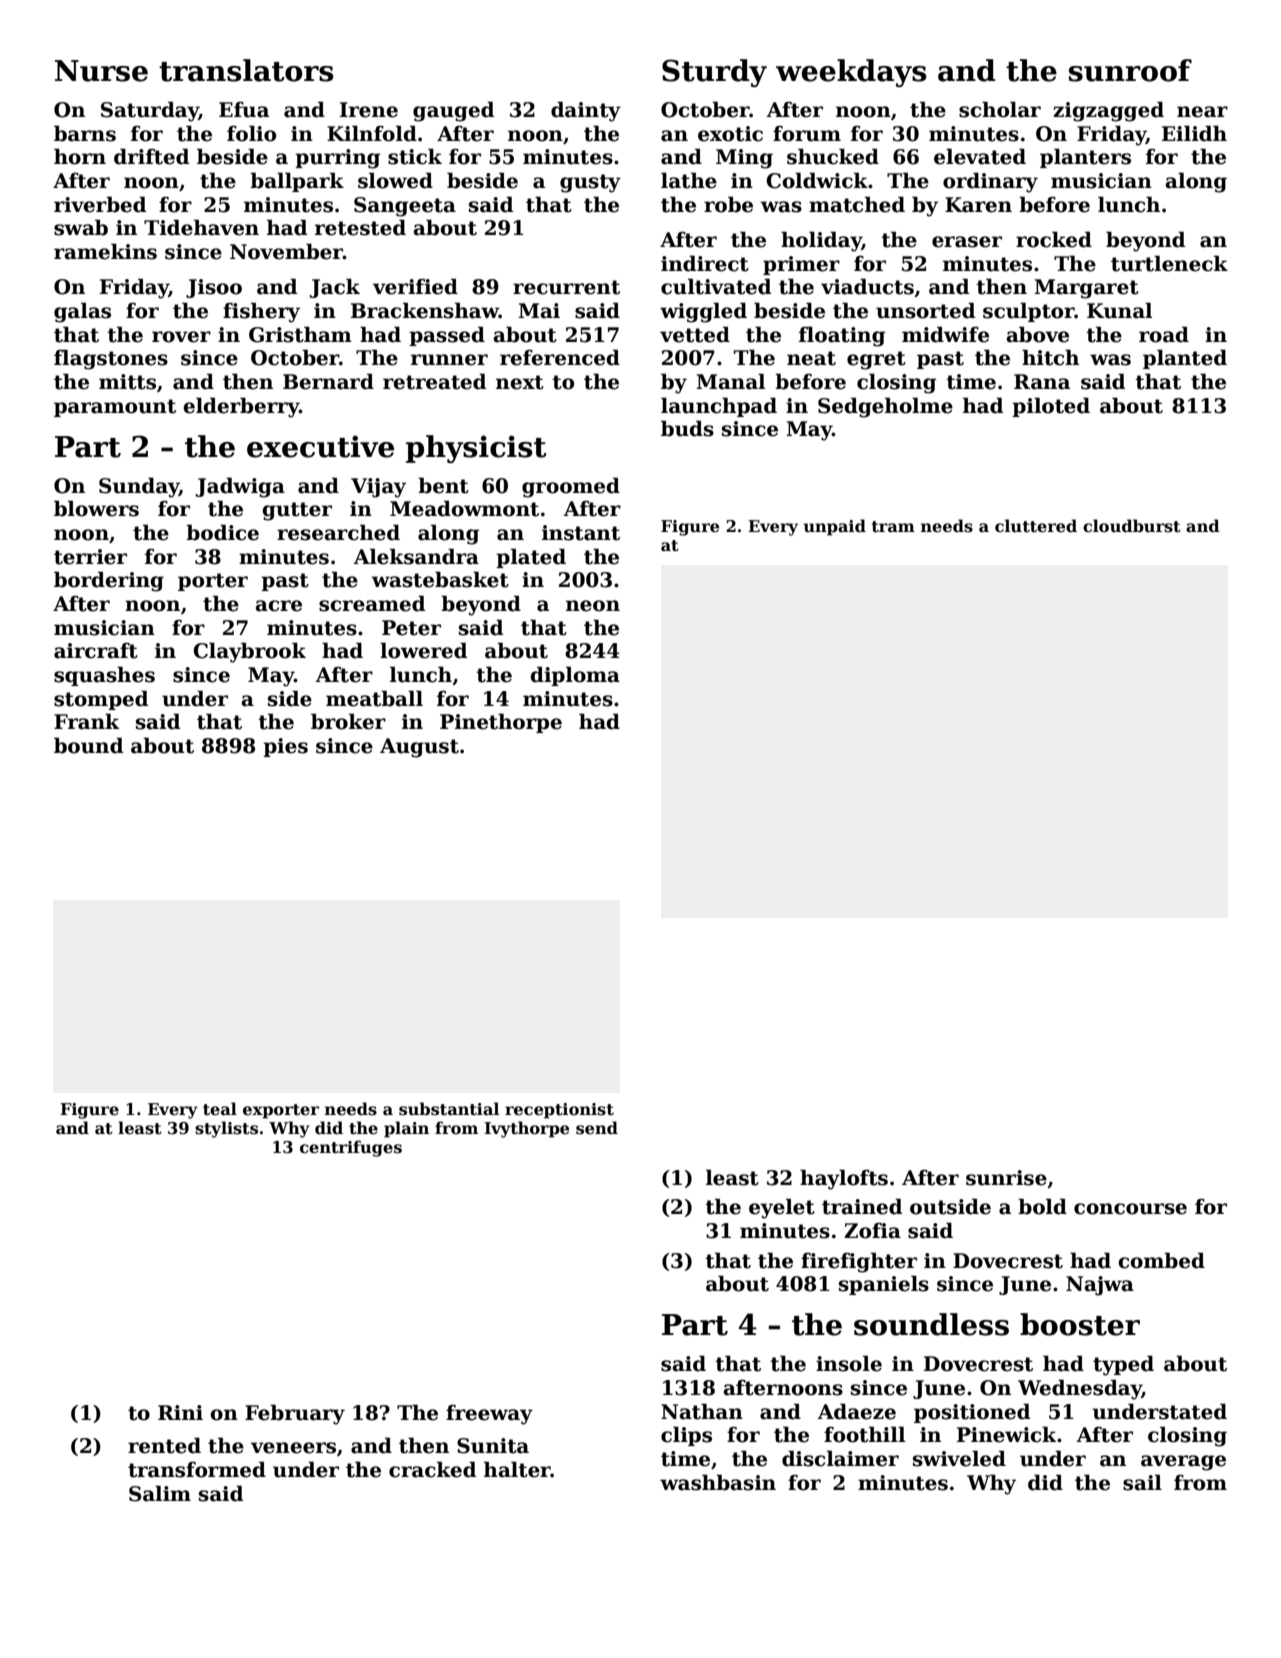 Image resolution: width=1281 pixels, height=1658 pixels. What do you see at coordinates (220, 1109) in the page?
I see `teal` at bounding box center [220, 1109].
